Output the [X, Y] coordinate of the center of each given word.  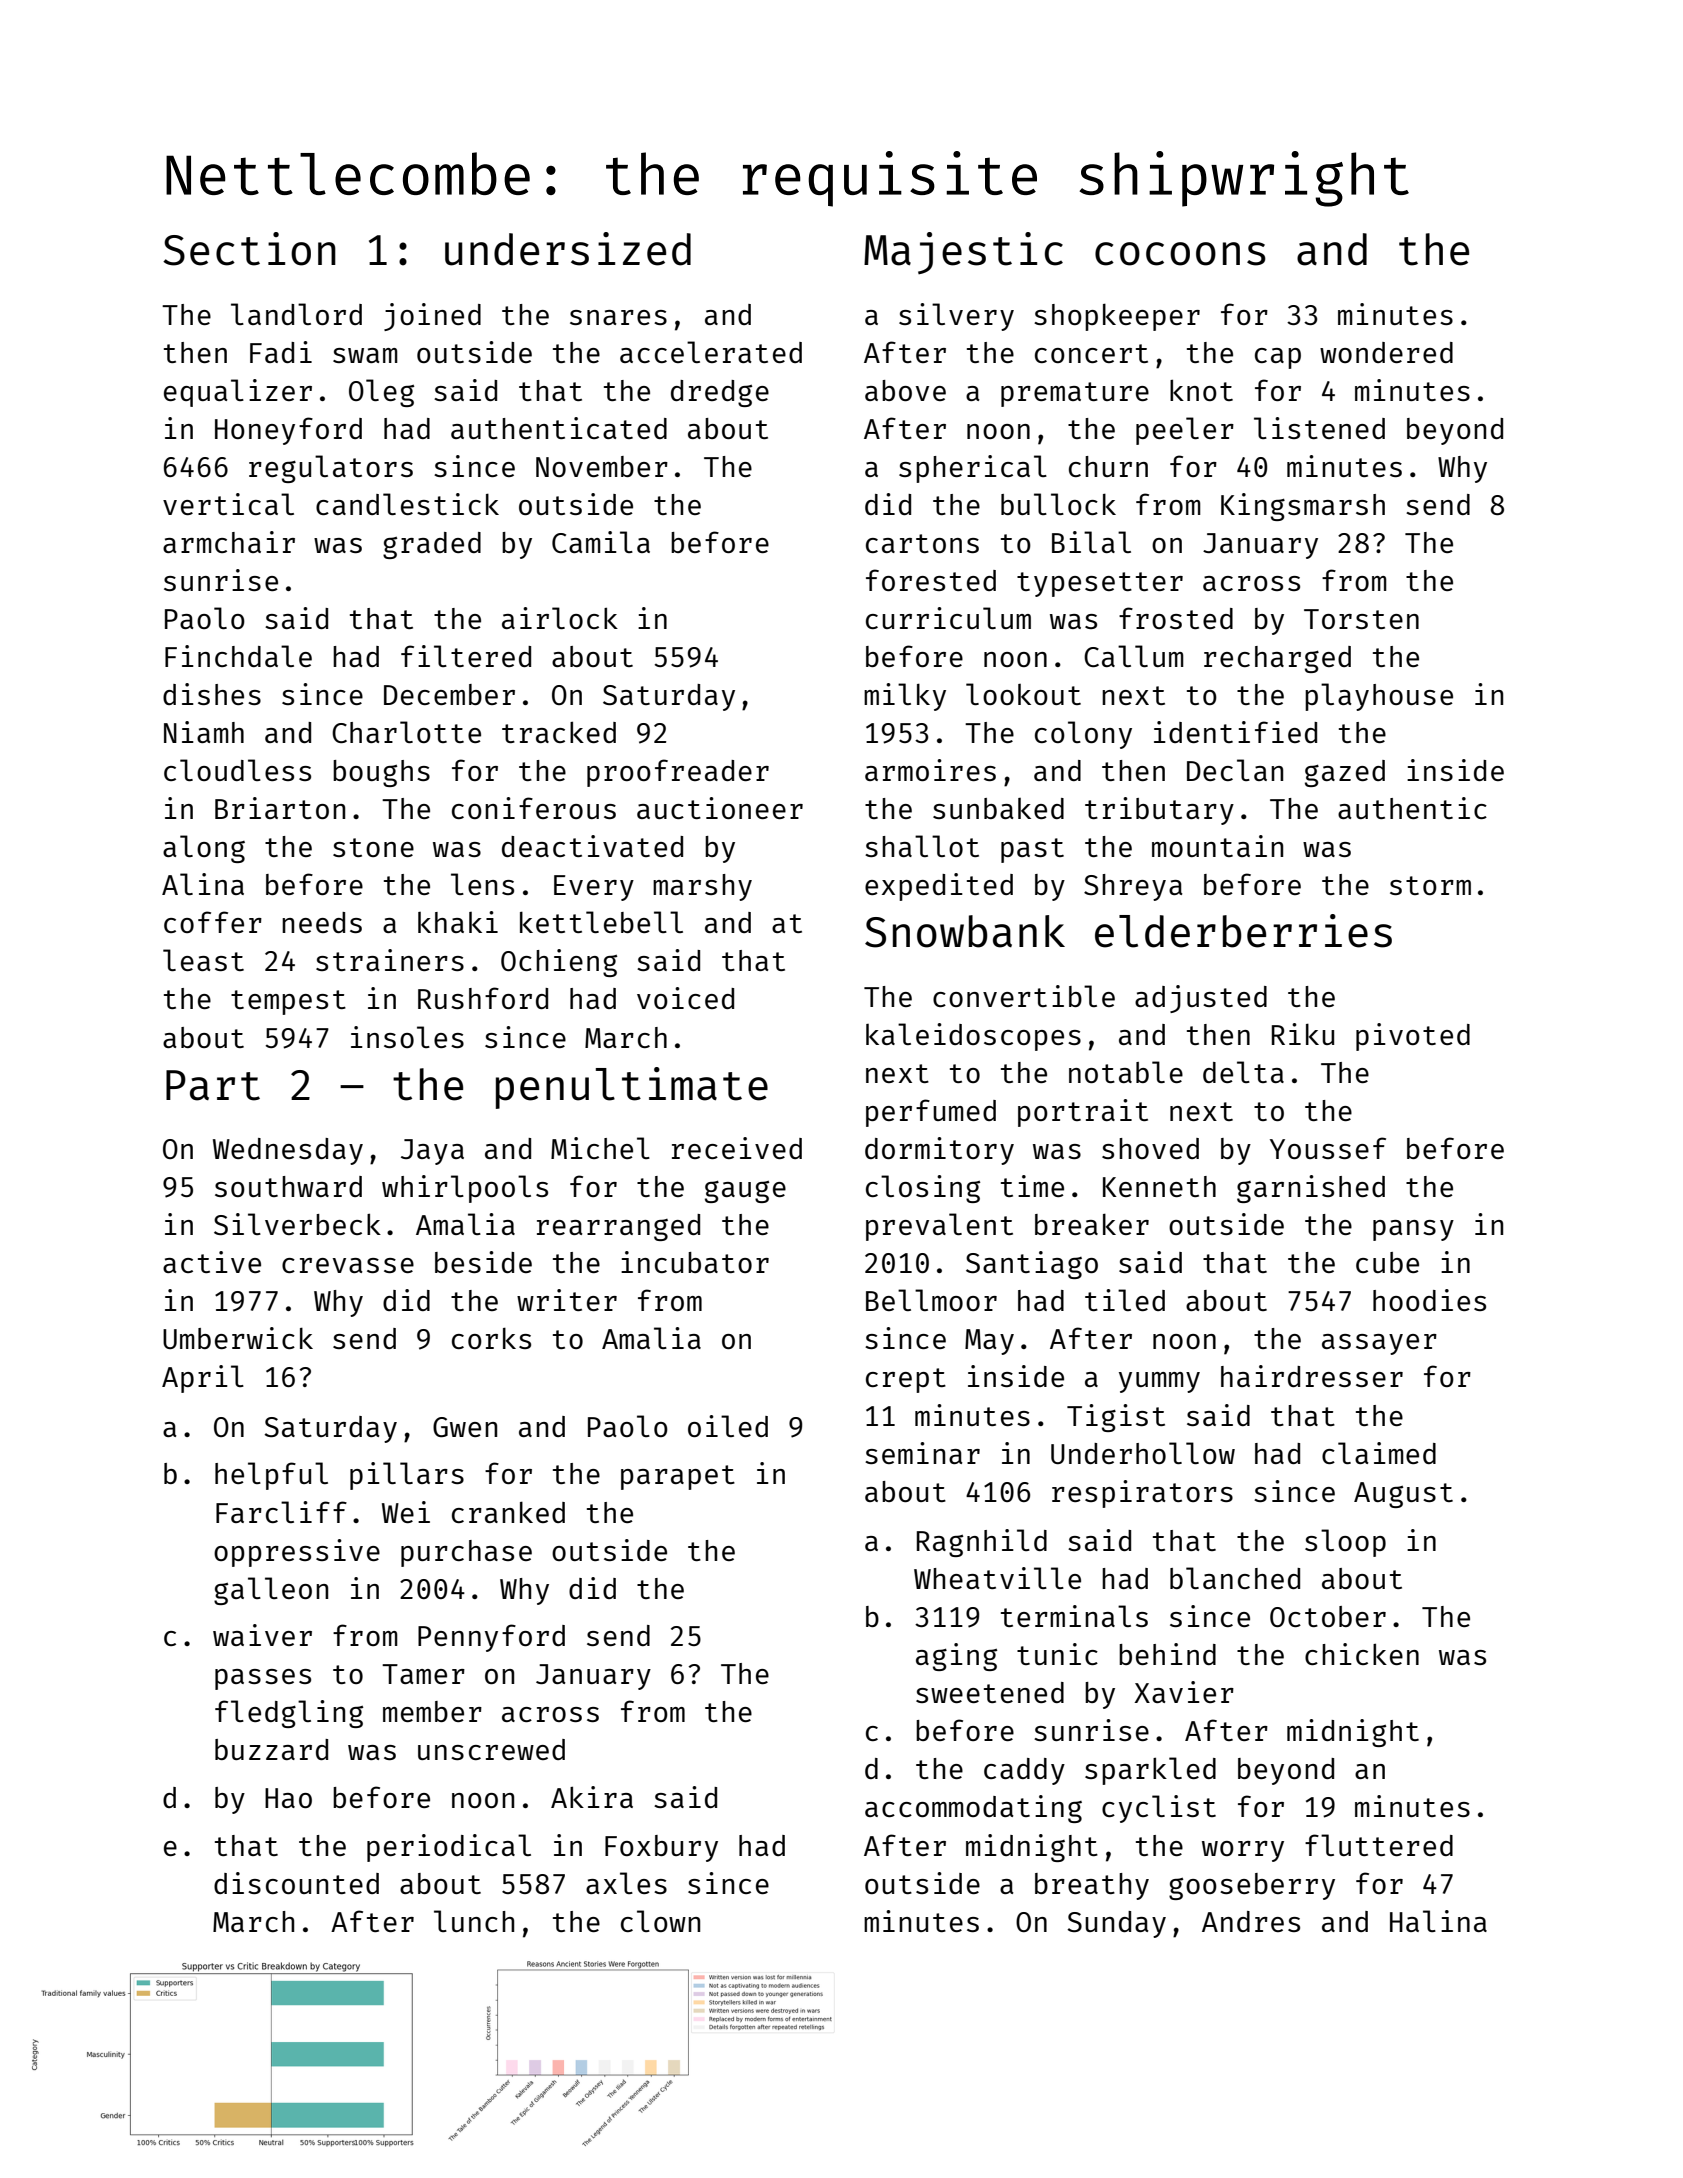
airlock [560, 618]
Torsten [1361, 619]
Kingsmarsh [1303, 507]
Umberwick [238, 1338]
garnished [1311, 1189]
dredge [720, 393]
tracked [559, 732]
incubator [695, 1262]
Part [213, 1085]
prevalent [939, 1227]
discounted [296, 1883]
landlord [296, 314]
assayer [1379, 1344]
